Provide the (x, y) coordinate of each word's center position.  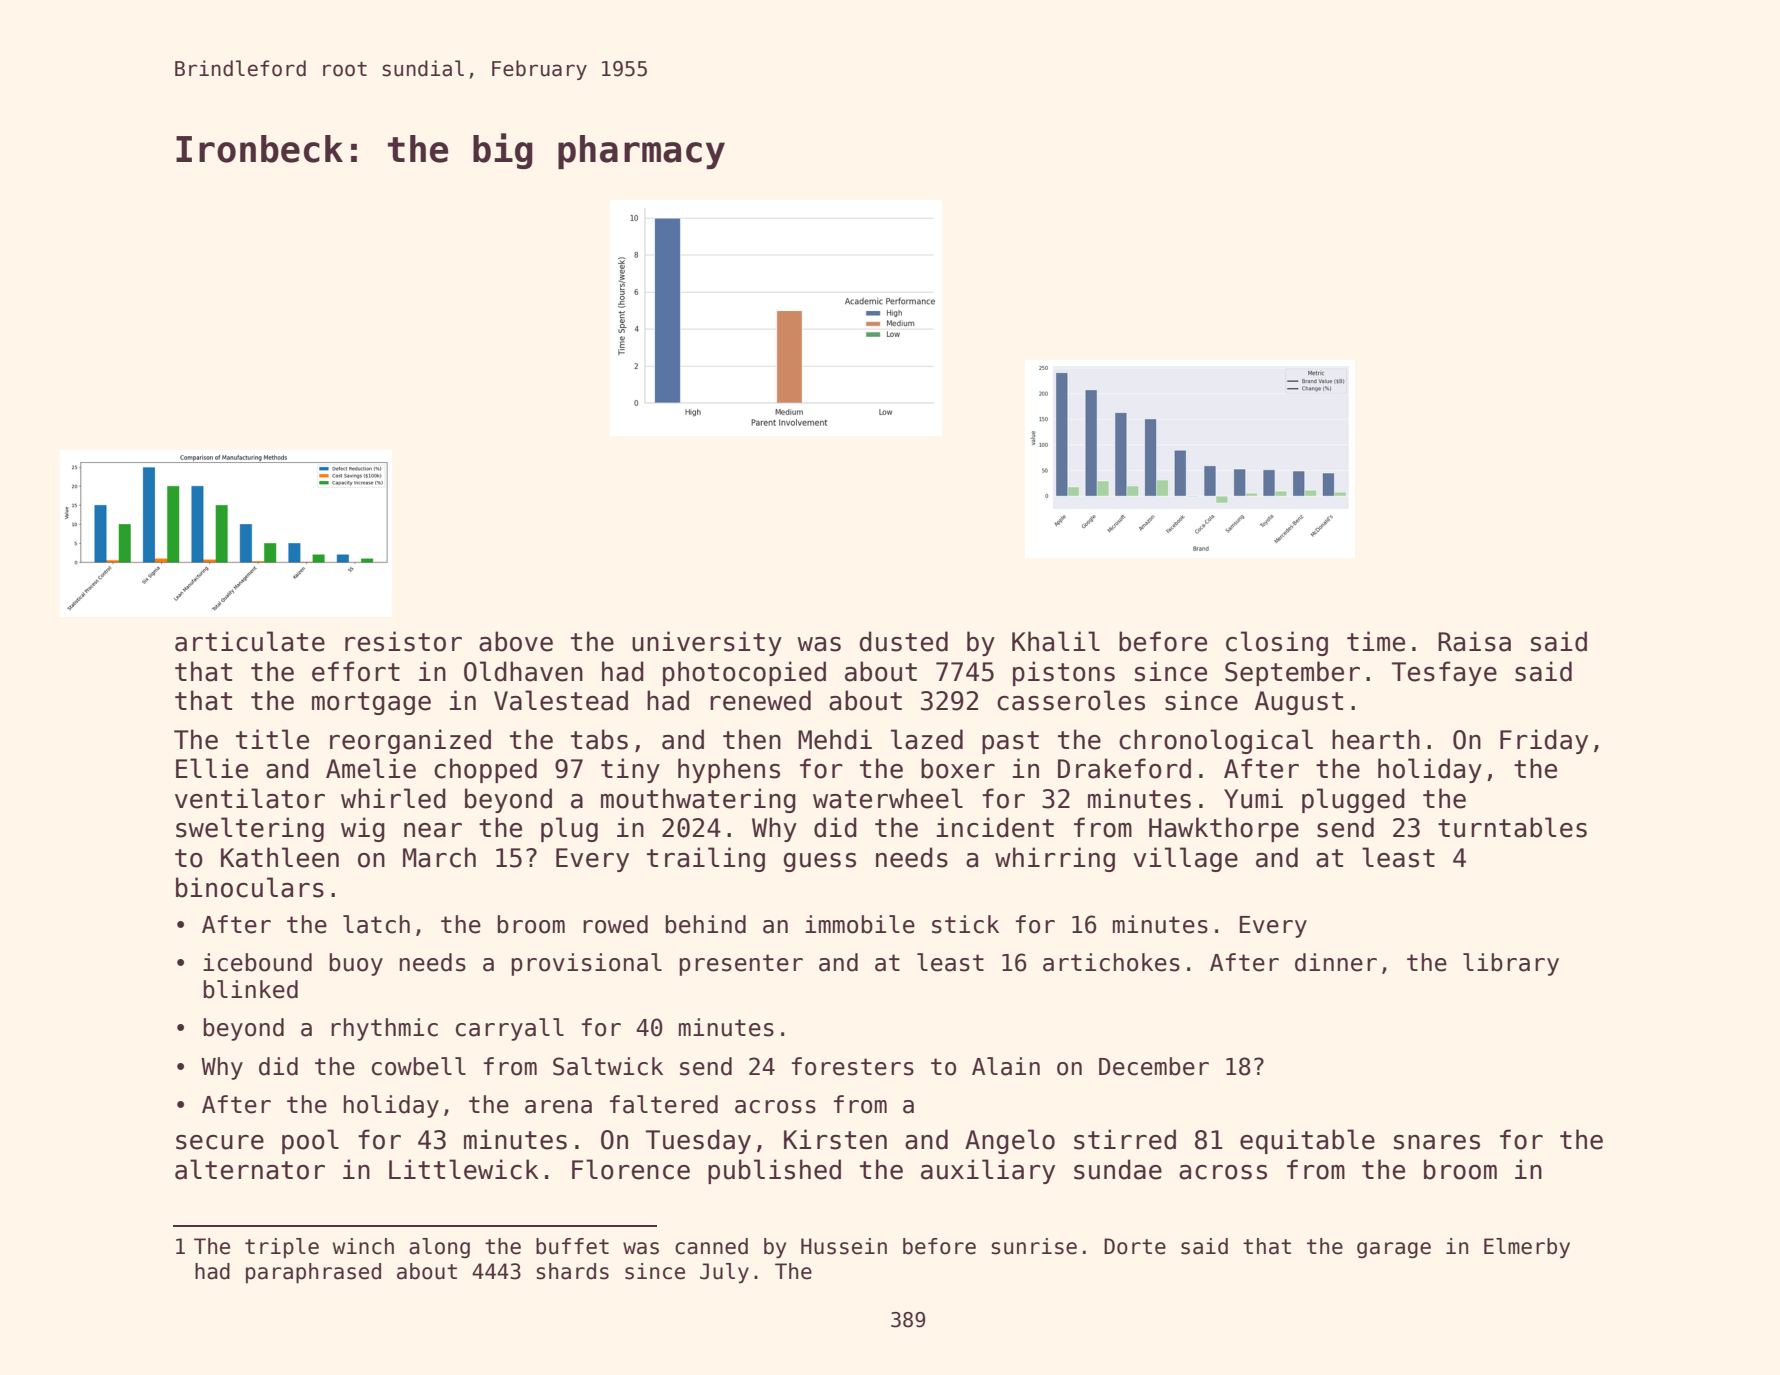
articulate (250, 641)
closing (1277, 643)
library (1511, 964)
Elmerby (1527, 1248)
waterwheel (888, 798)
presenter (741, 965)
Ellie (212, 768)
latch (376, 924)
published (774, 1171)
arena (558, 1107)
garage (1394, 1250)
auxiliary (988, 1171)
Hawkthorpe (1224, 829)
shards (573, 1271)
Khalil (1056, 641)
